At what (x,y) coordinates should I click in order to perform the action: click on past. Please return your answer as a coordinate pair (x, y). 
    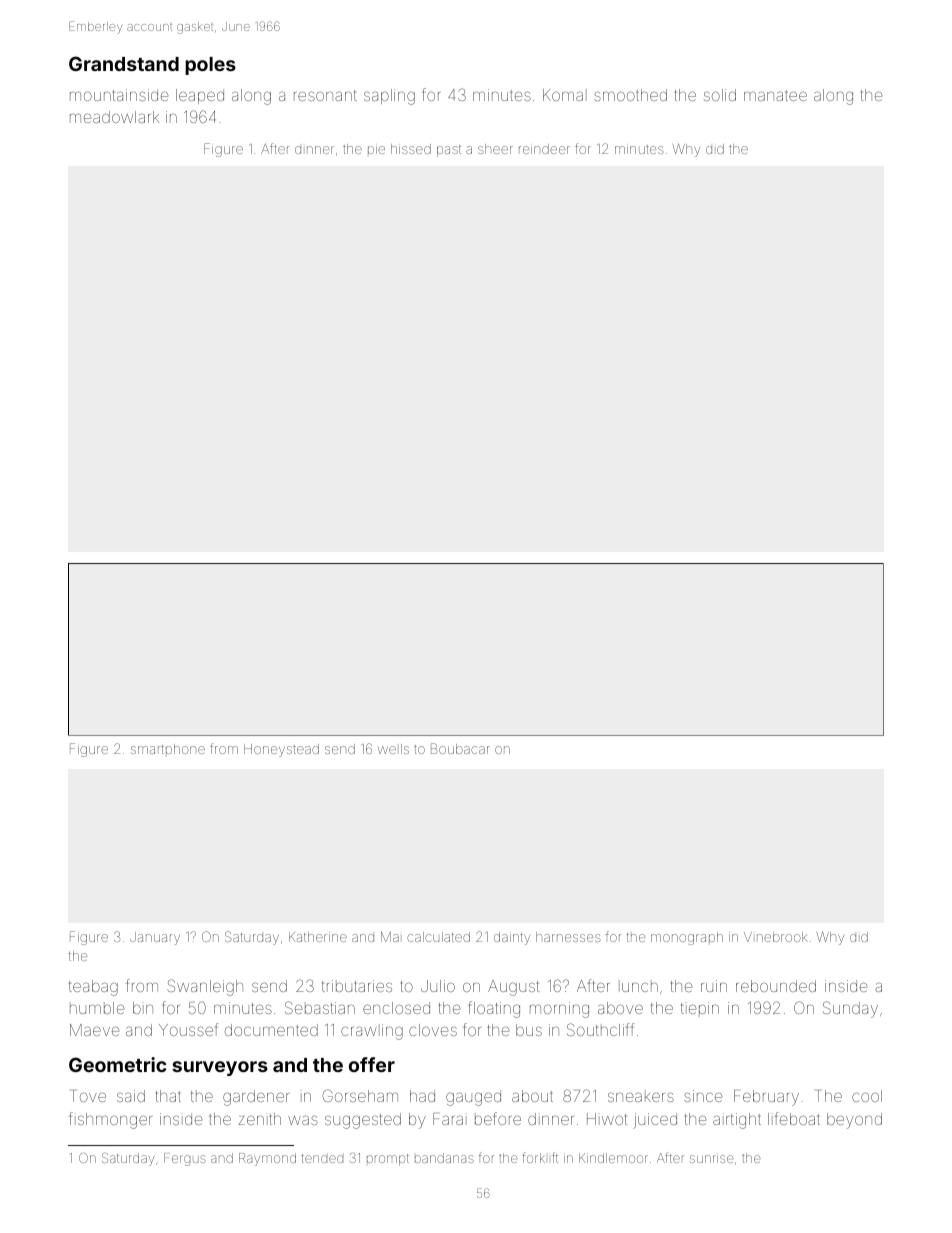
    Looking at the image, I should click on (449, 151).
